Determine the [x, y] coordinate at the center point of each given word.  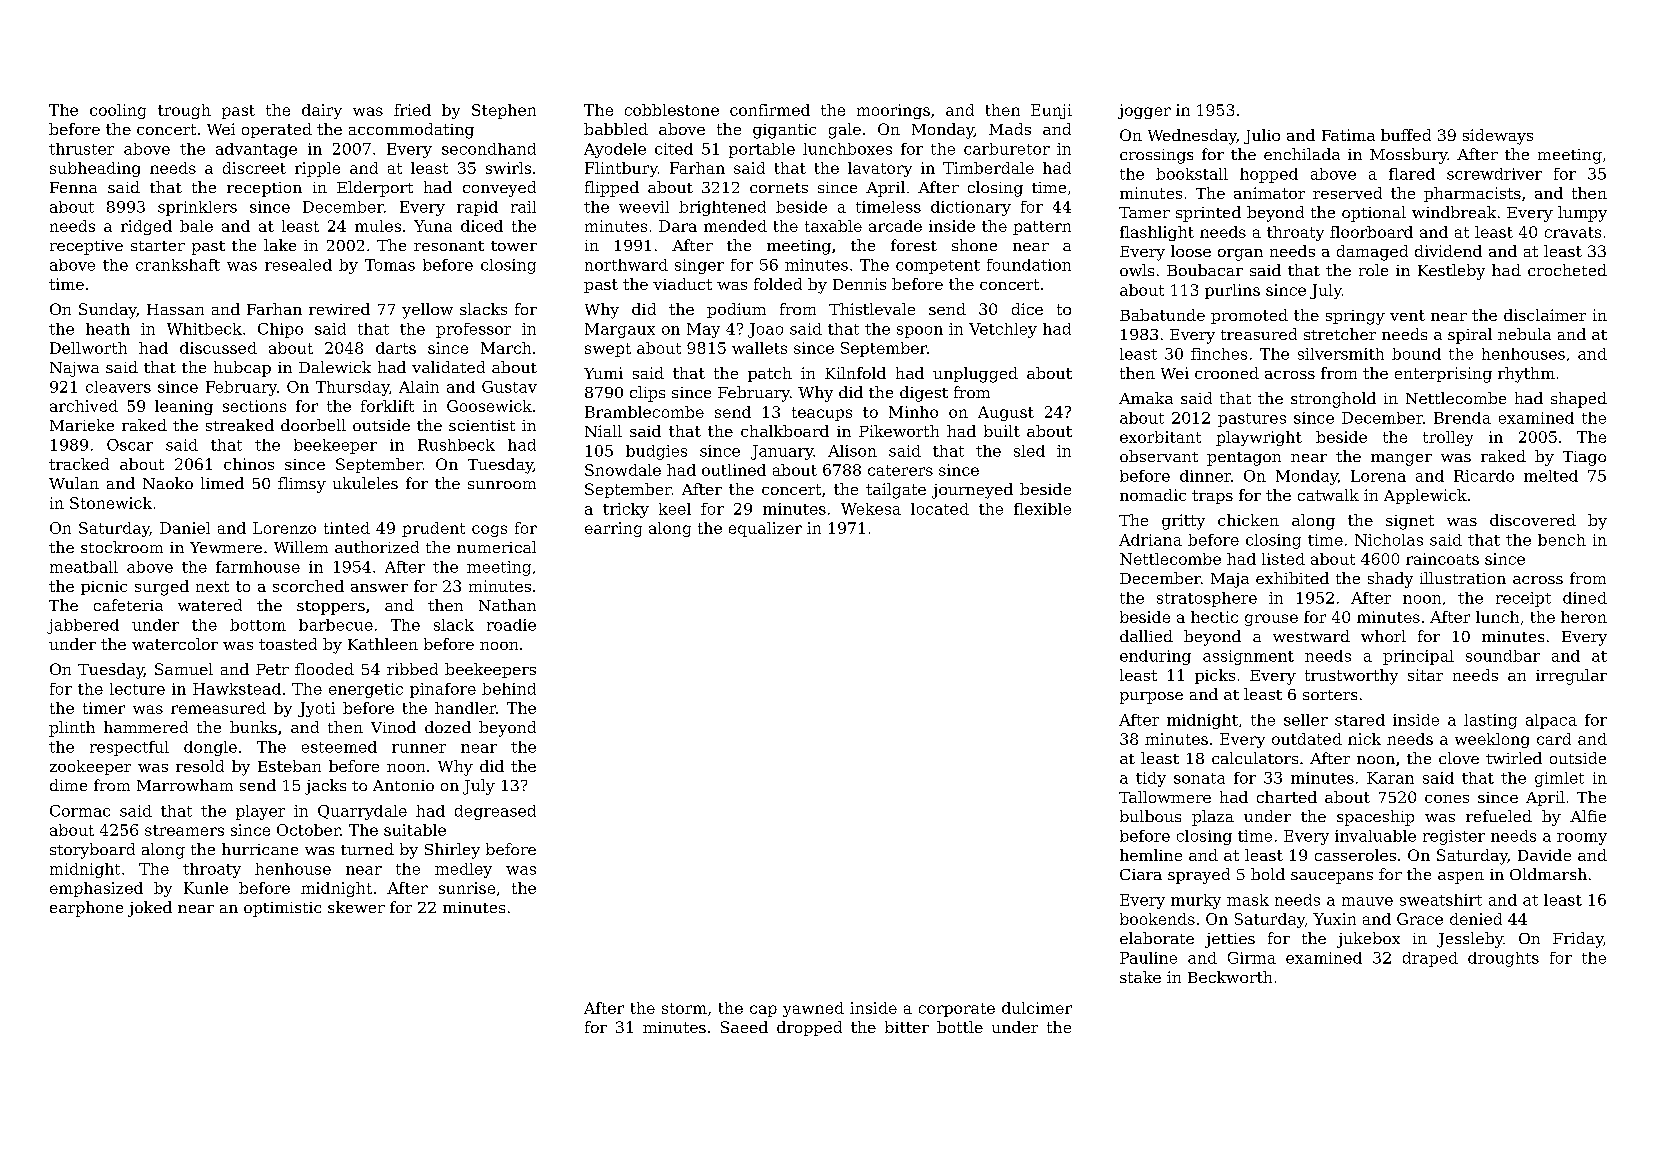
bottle [960, 1027]
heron [1584, 617]
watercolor [175, 644]
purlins [1232, 291]
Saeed [744, 1027]
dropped [809, 1028]
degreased [495, 812]
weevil [644, 207]
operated [277, 130]
